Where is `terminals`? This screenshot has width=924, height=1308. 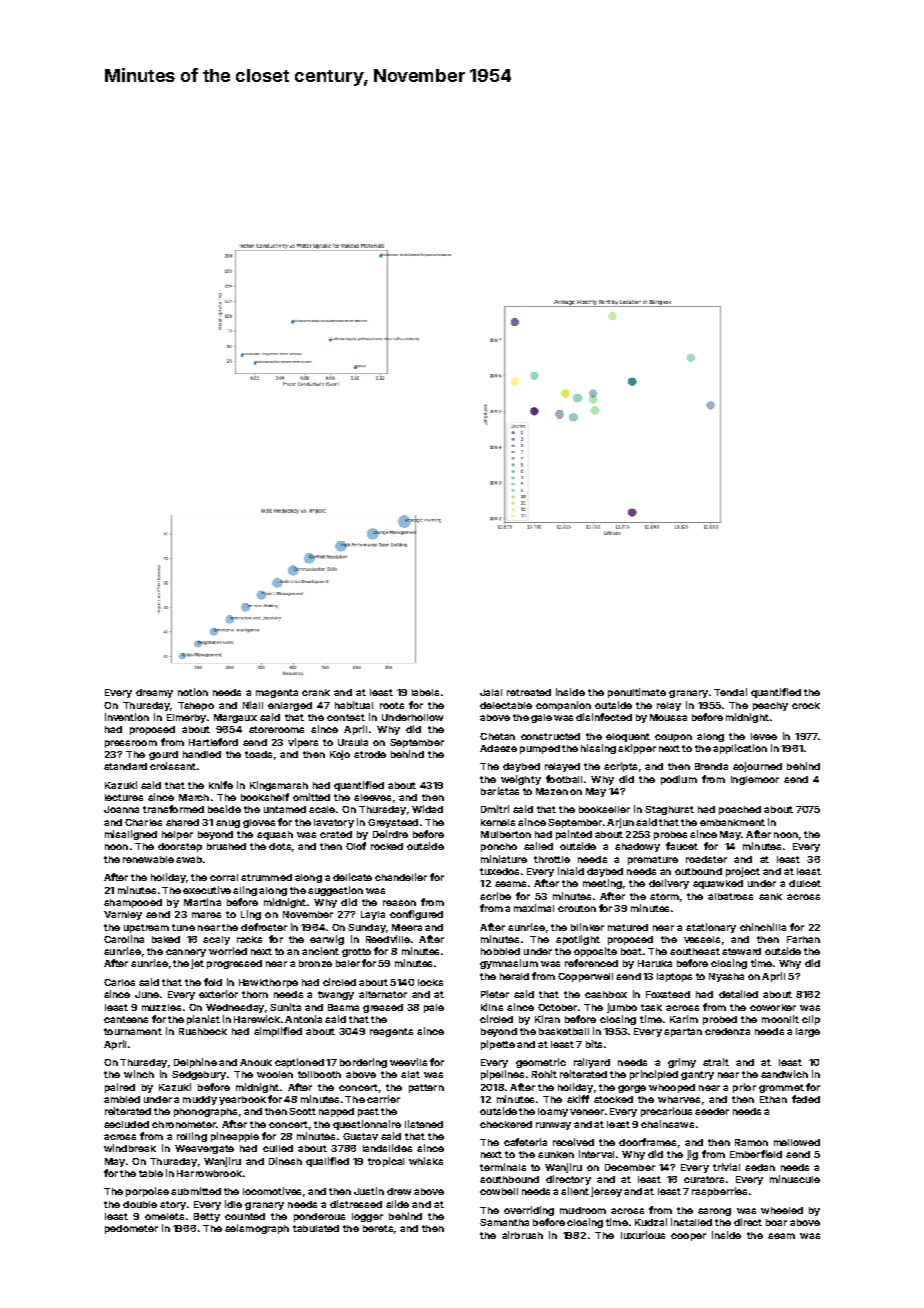
terminals is located at coordinates (503, 1167).
